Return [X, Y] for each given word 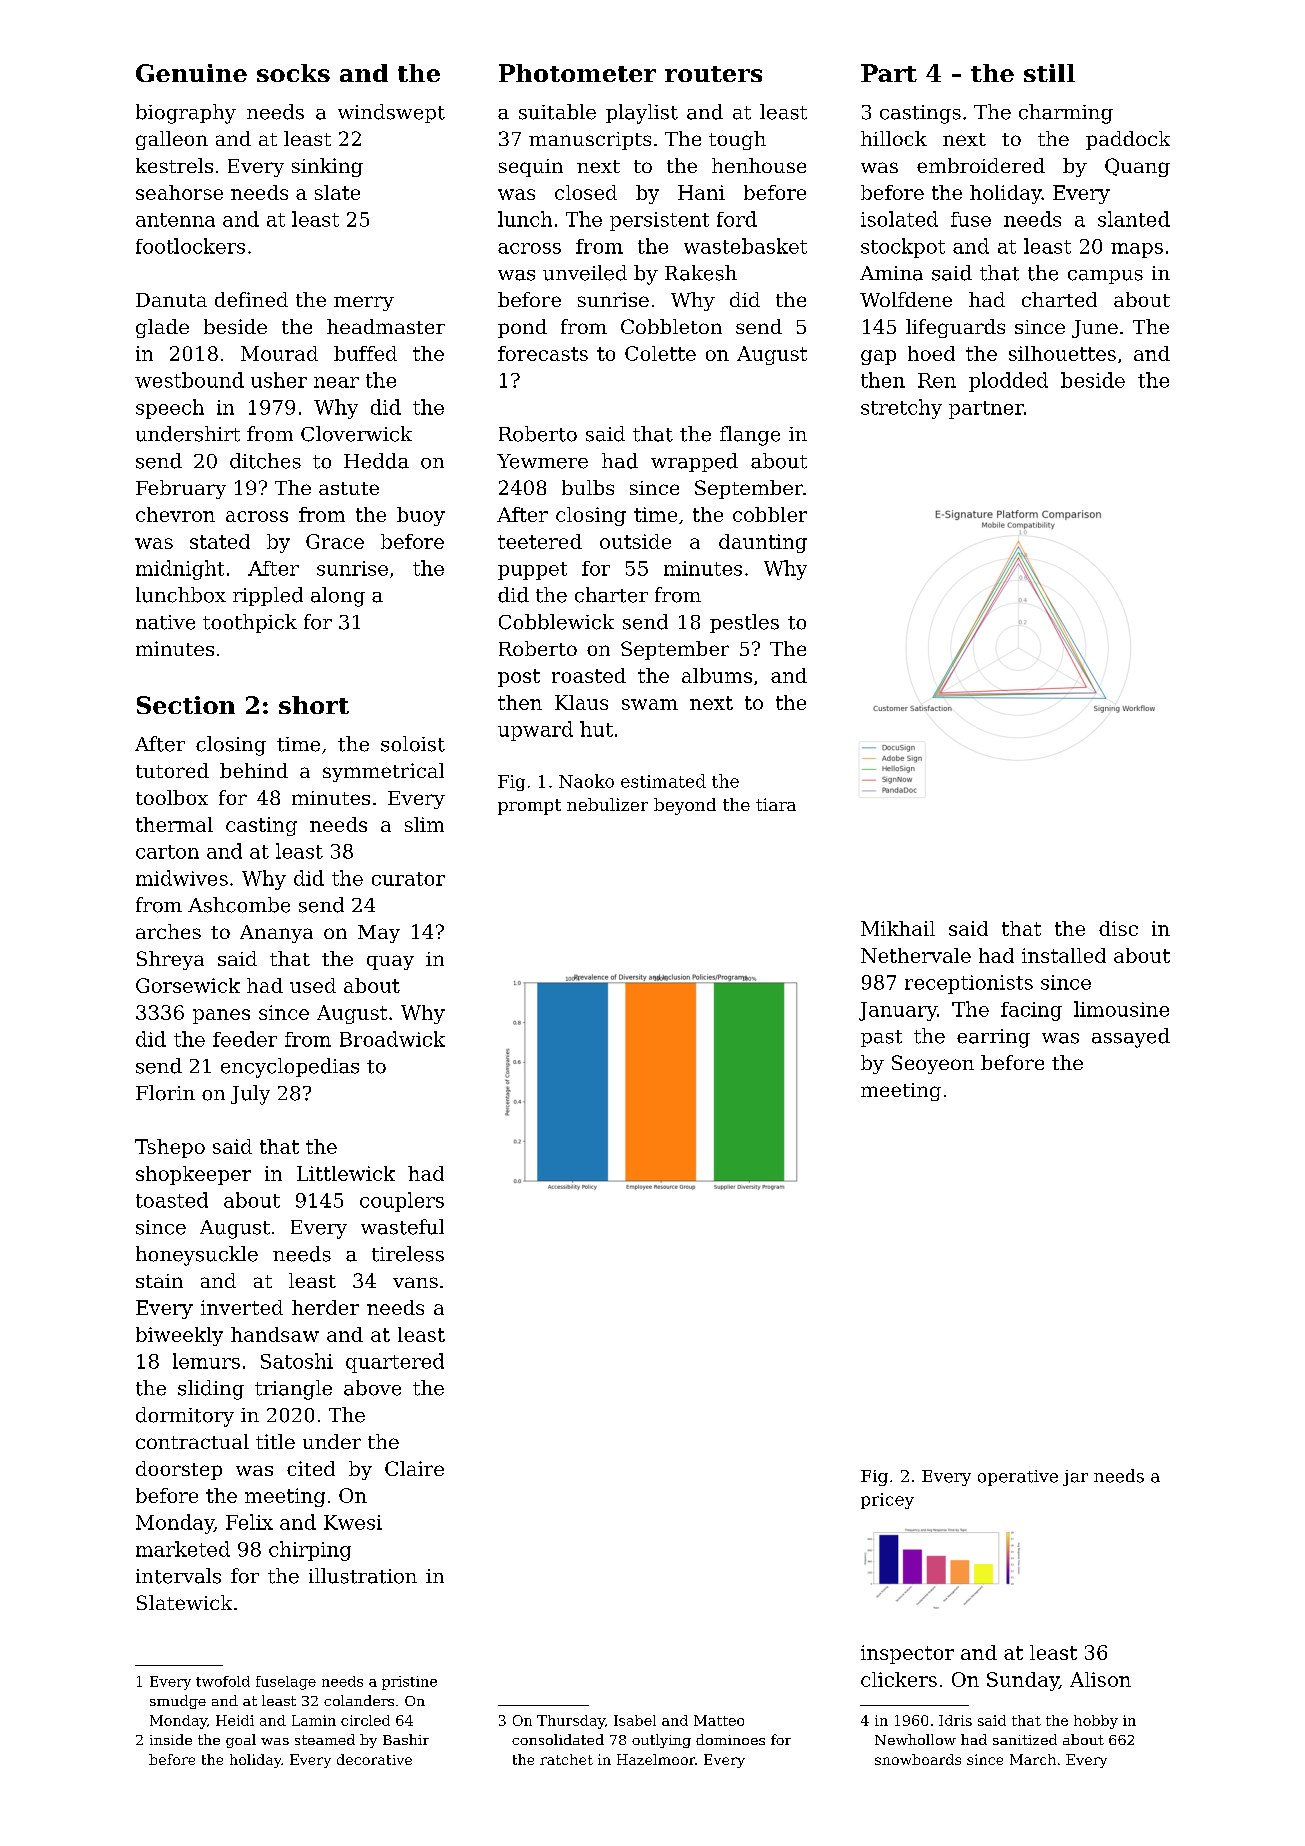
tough [737, 140]
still [1049, 73]
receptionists [969, 984]
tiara [776, 804]
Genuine [191, 73]
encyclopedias [290, 1068]
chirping [310, 1551]
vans [415, 1282]
